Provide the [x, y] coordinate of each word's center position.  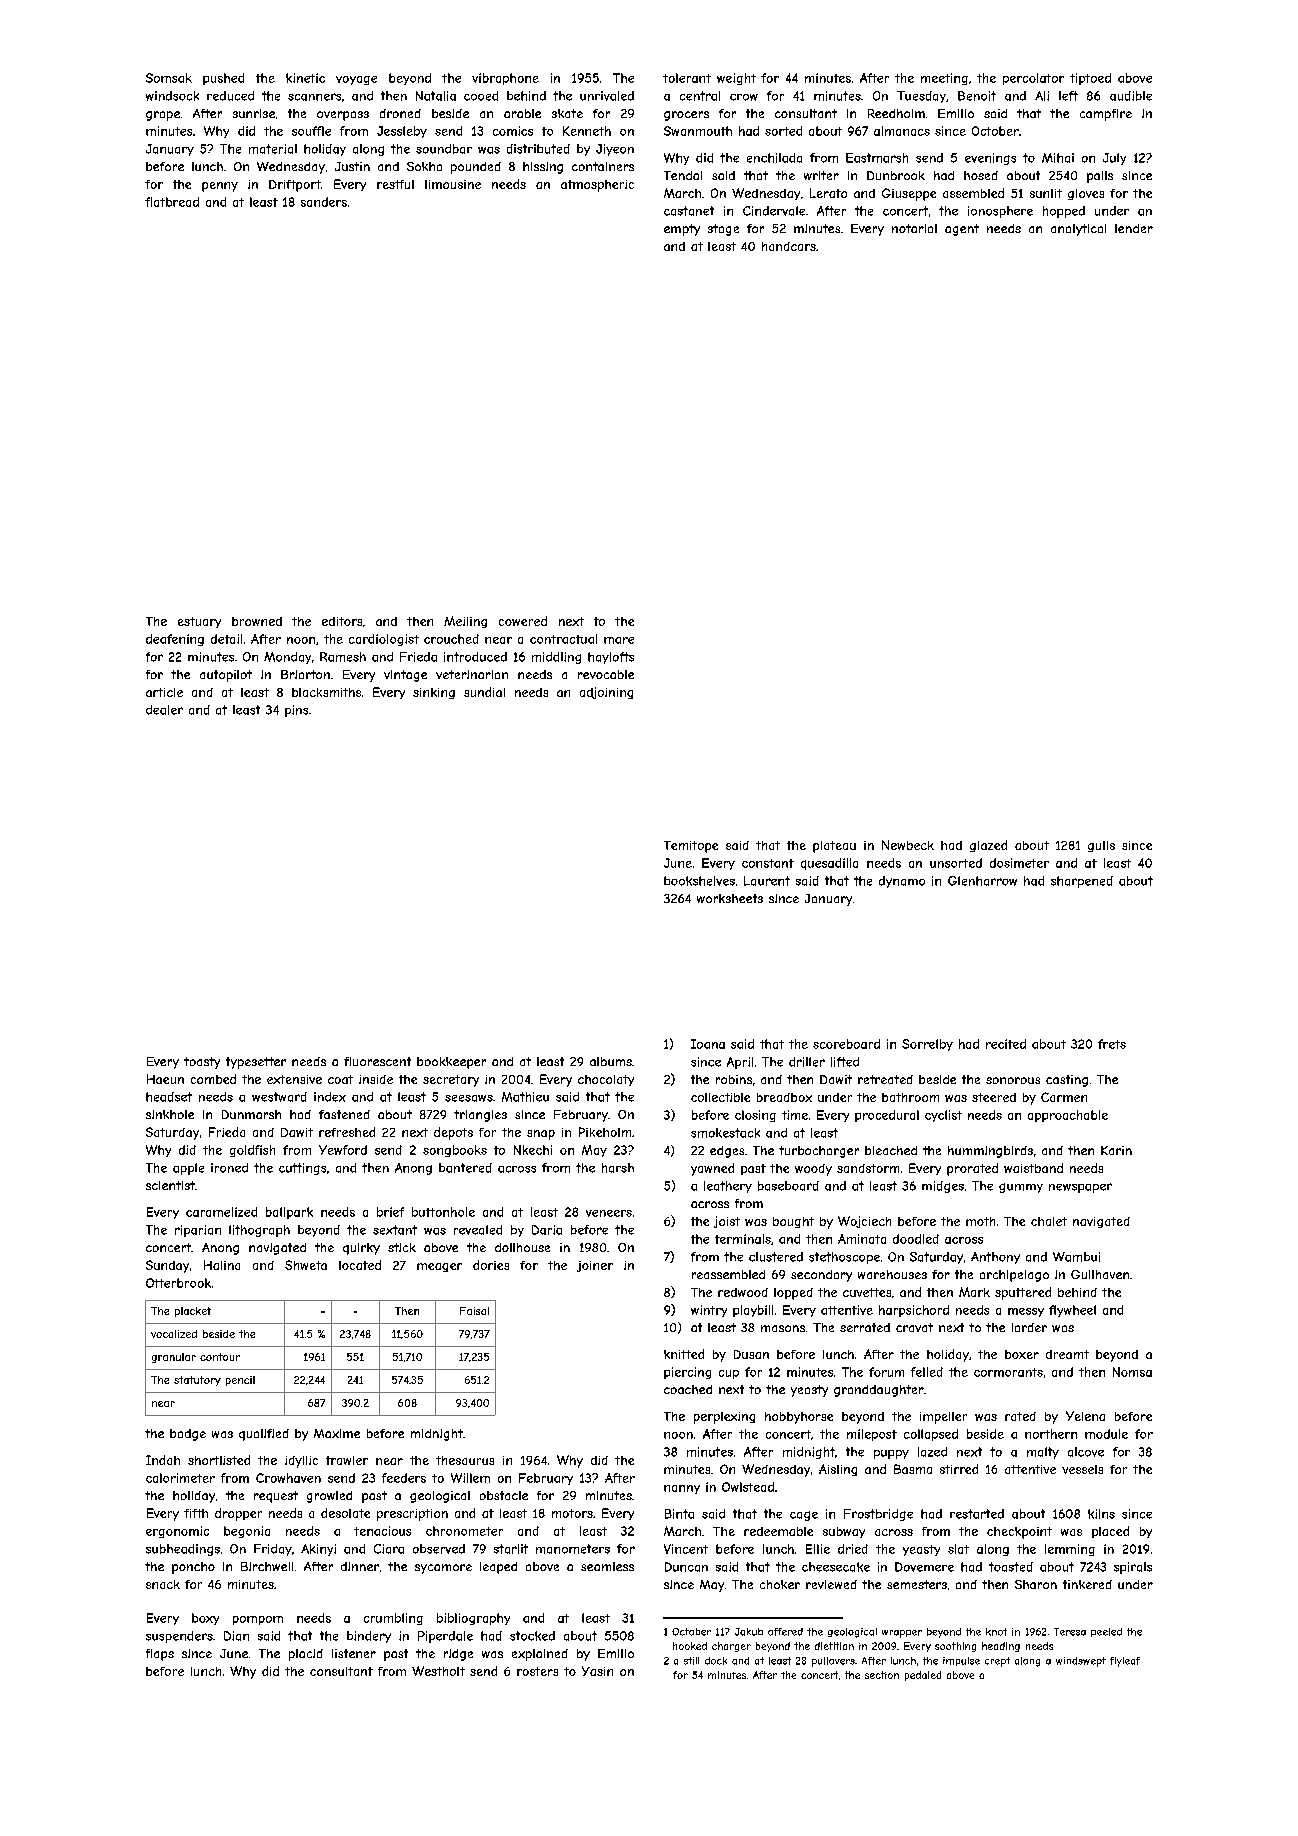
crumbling [393, 1619]
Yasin [597, 1671]
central [700, 96]
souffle [311, 131]
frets [1112, 1044]
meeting [944, 79]
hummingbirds [990, 1152]
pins [296, 711]
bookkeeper [451, 1063]
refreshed [347, 1132]
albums [611, 1061]
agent [962, 230]
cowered [523, 621]
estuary [199, 622]
